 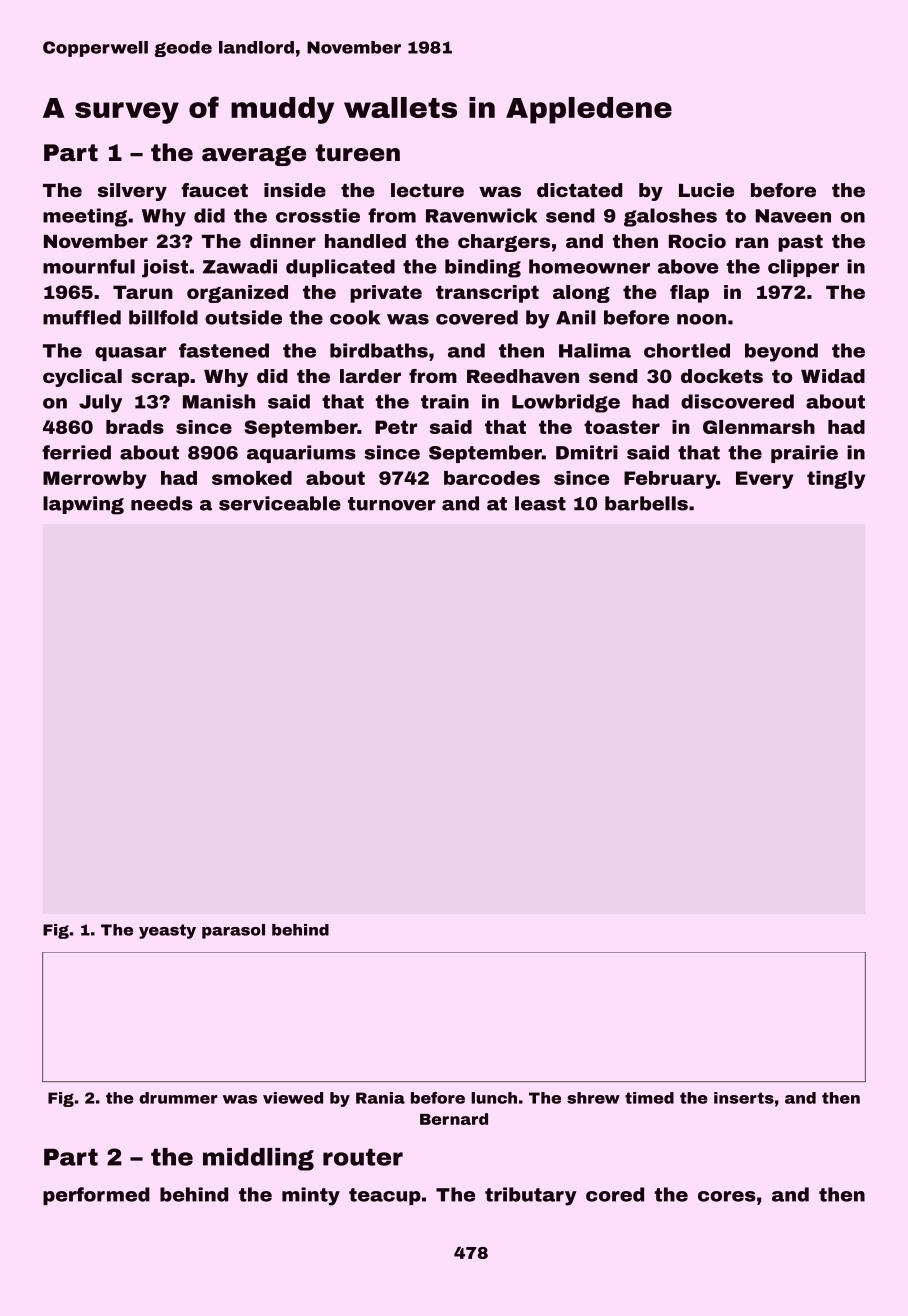 What do you see at coordinates (96, 1196) in the document?
I see `performed` at bounding box center [96, 1196].
